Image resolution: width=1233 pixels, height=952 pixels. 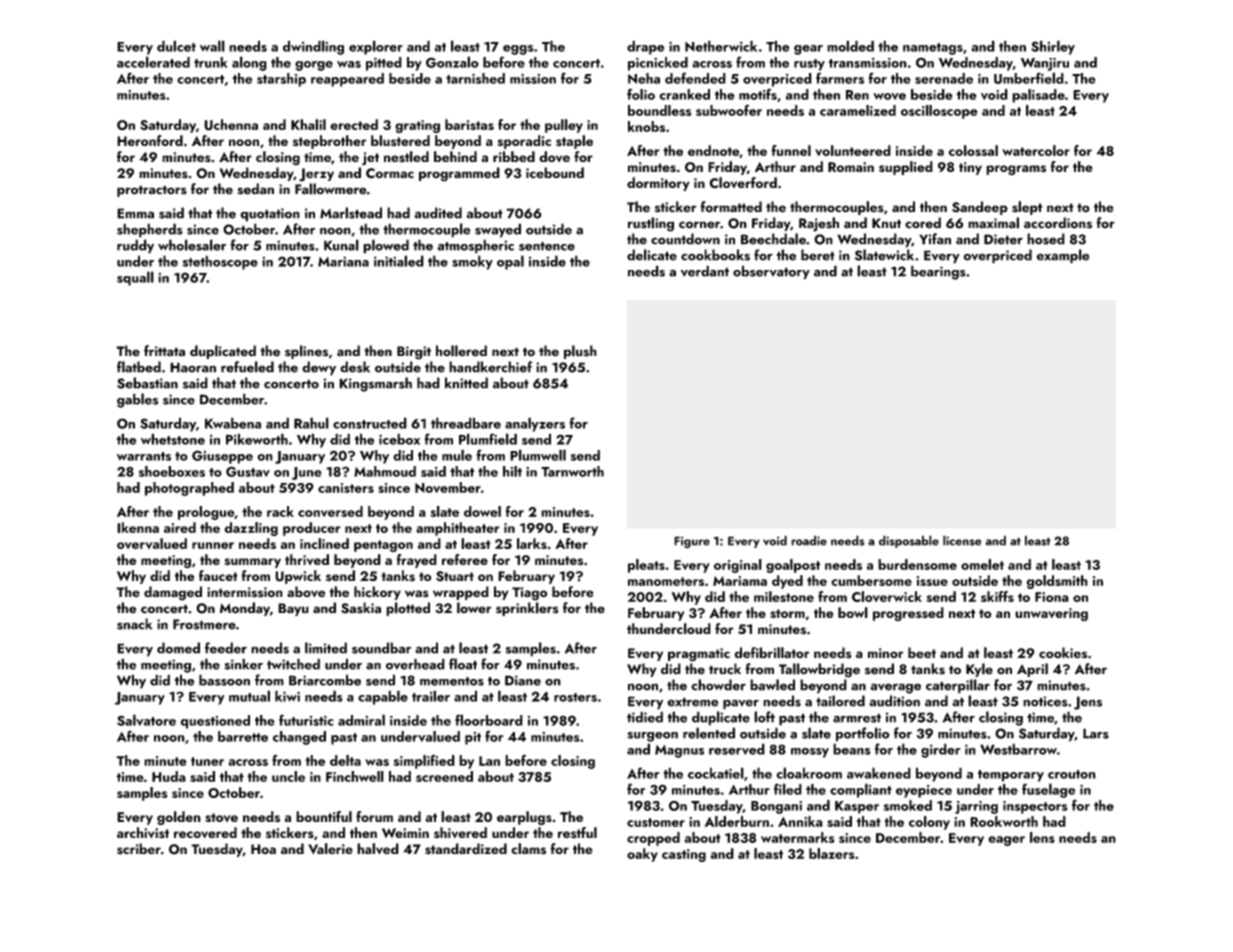 What do you see at coordinates (652, 255) in the page?
I see `delicate` at bounding box center [652, 255].
